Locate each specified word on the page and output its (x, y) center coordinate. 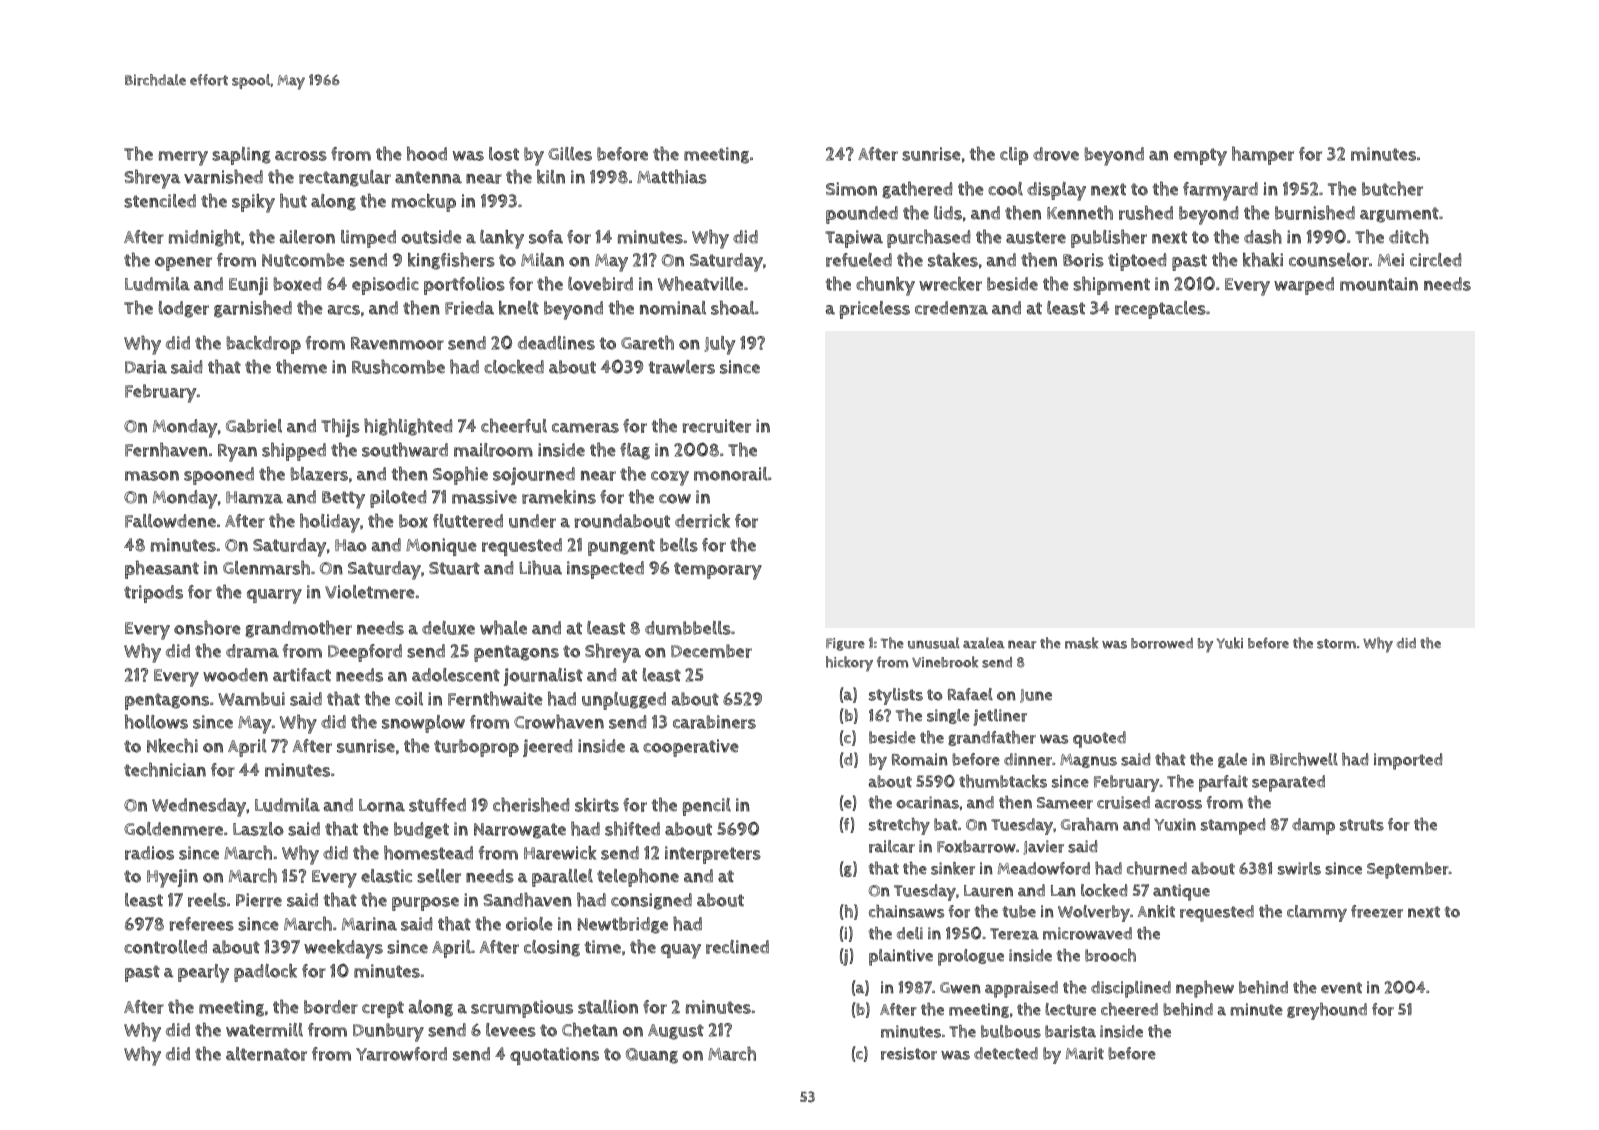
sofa (546, 237)
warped (1304, 286)
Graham (1089, 824)
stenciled (160, 201)
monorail (731, 474)
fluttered (468, 521)
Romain (920, 759)
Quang (652, 1056)
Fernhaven (166, 449)
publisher (1109, 238)
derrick (702, 521)
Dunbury (388, 1032)
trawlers (682, 367)
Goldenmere (173, 829)
